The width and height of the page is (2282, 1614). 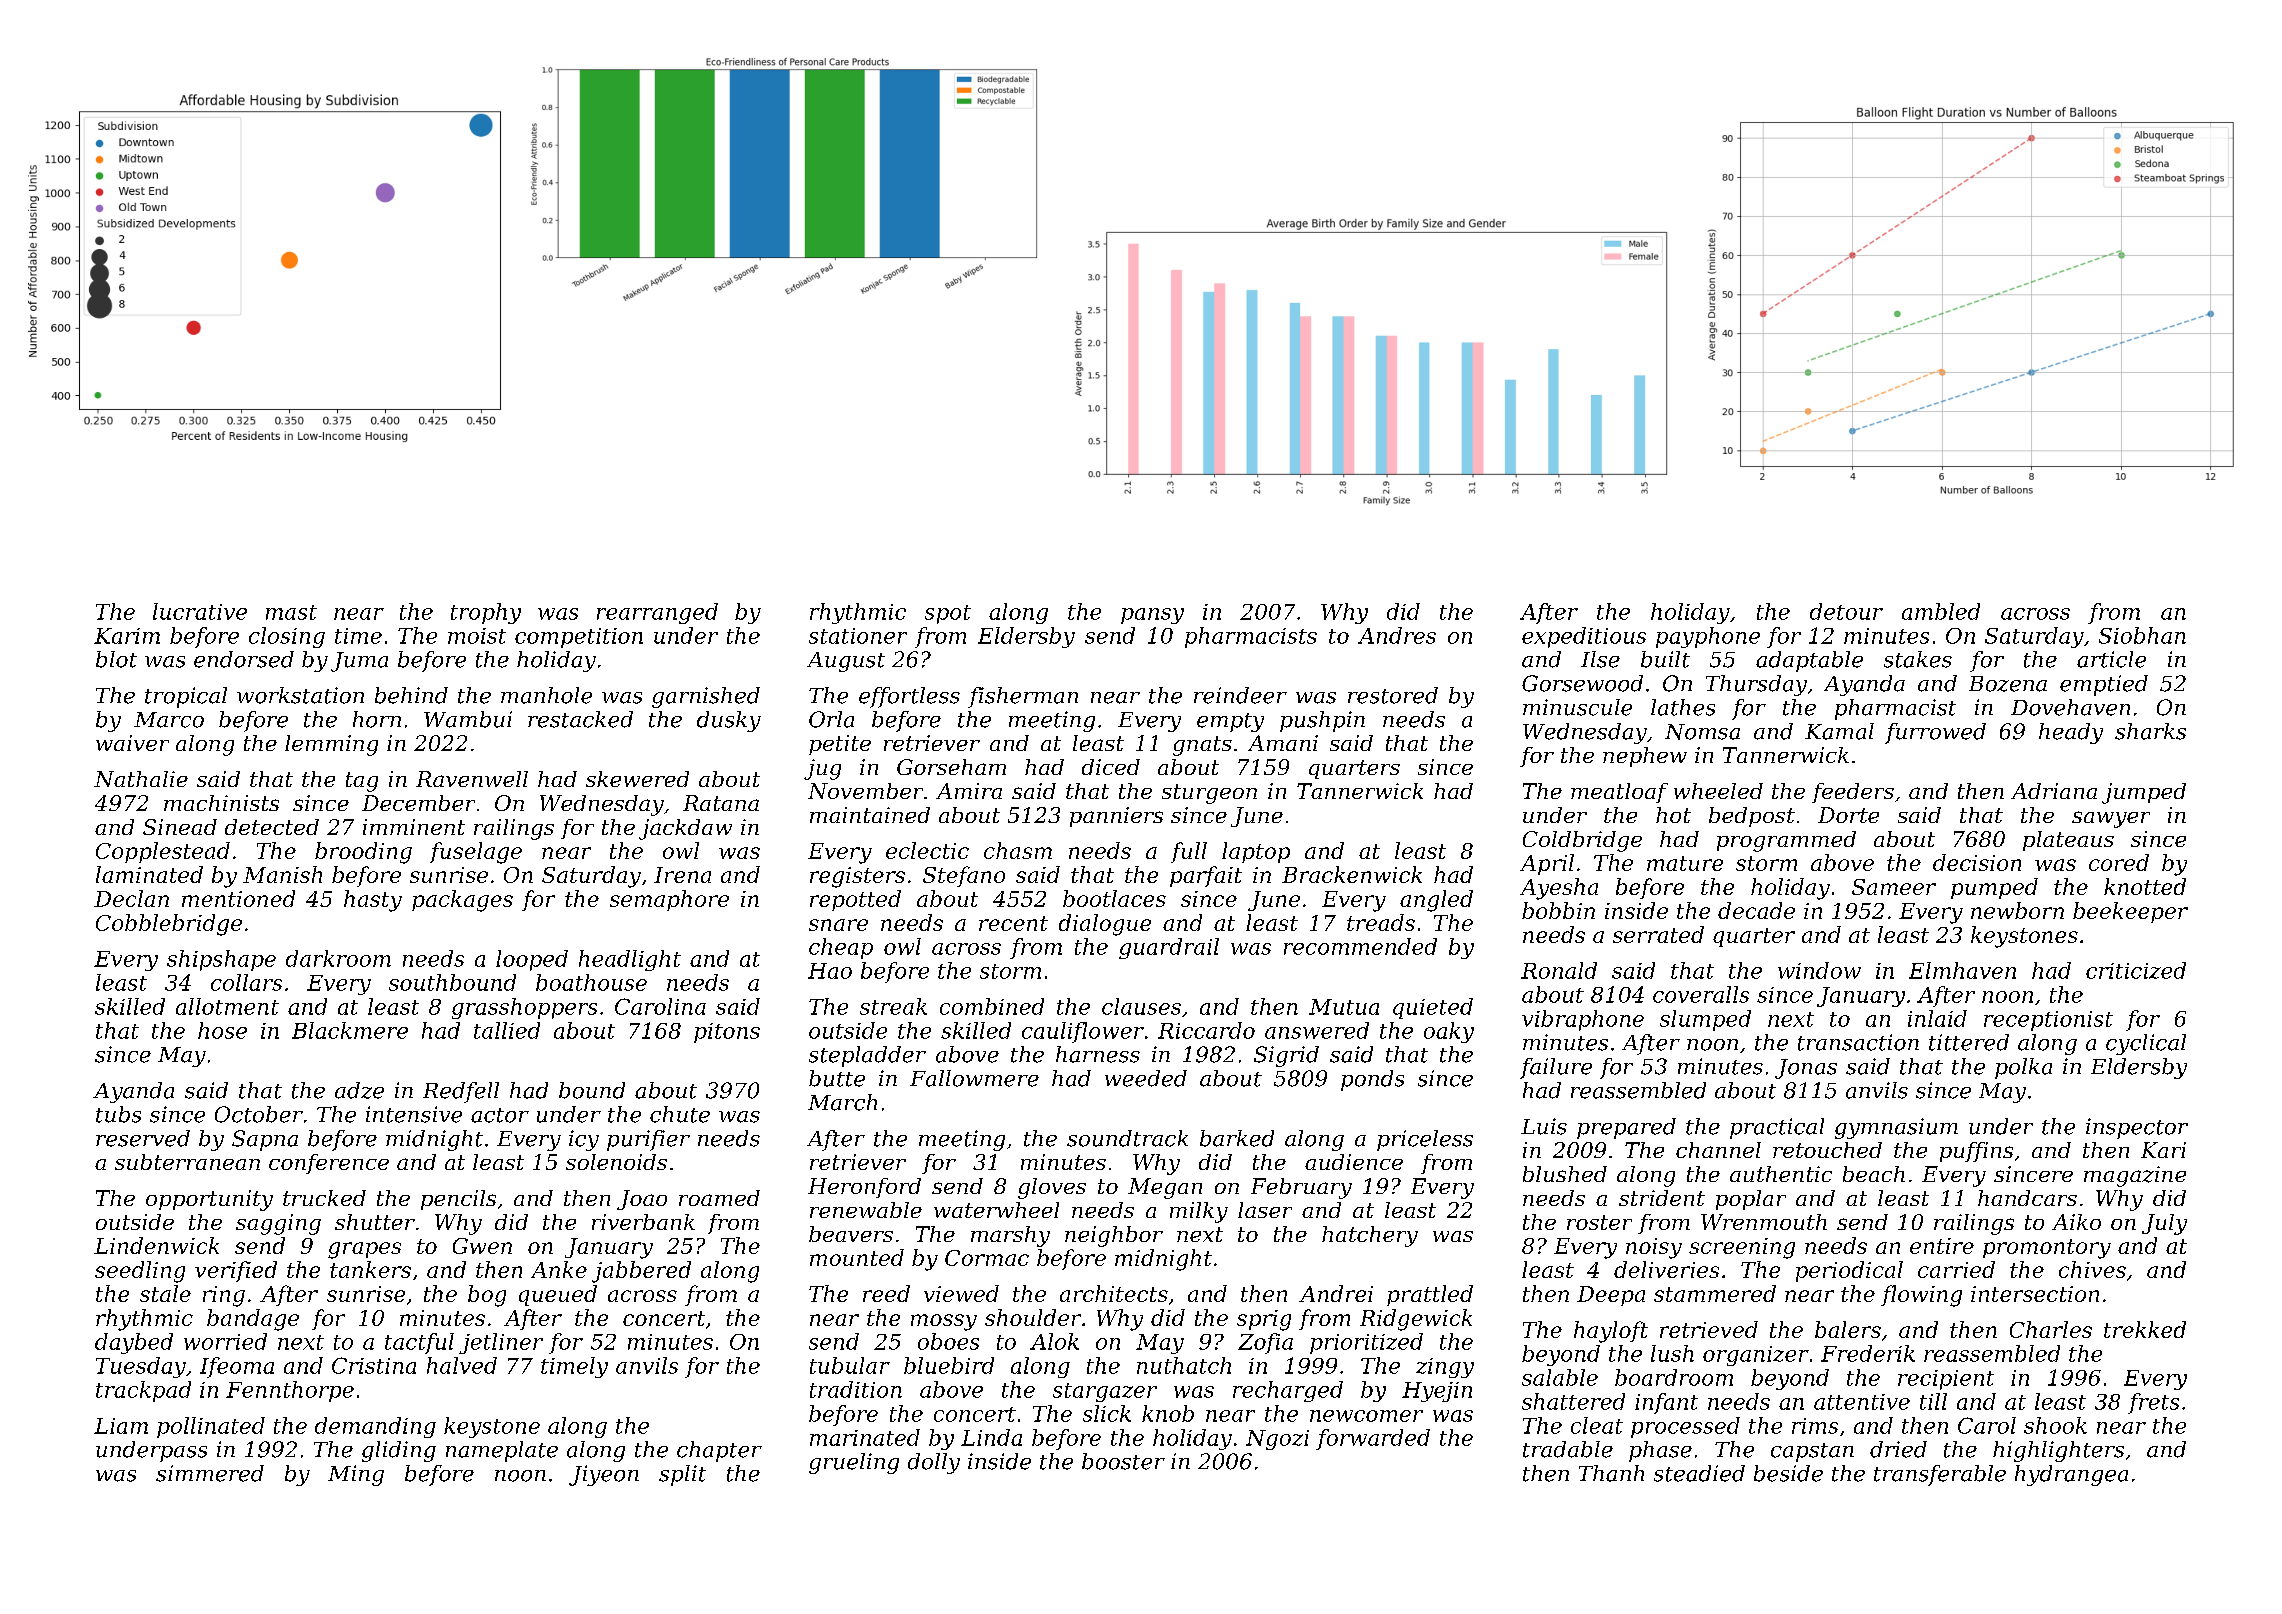 What do you see at coordinates (132, 743) in the page?
I see `waiver` at bounding box center [132, 743].
